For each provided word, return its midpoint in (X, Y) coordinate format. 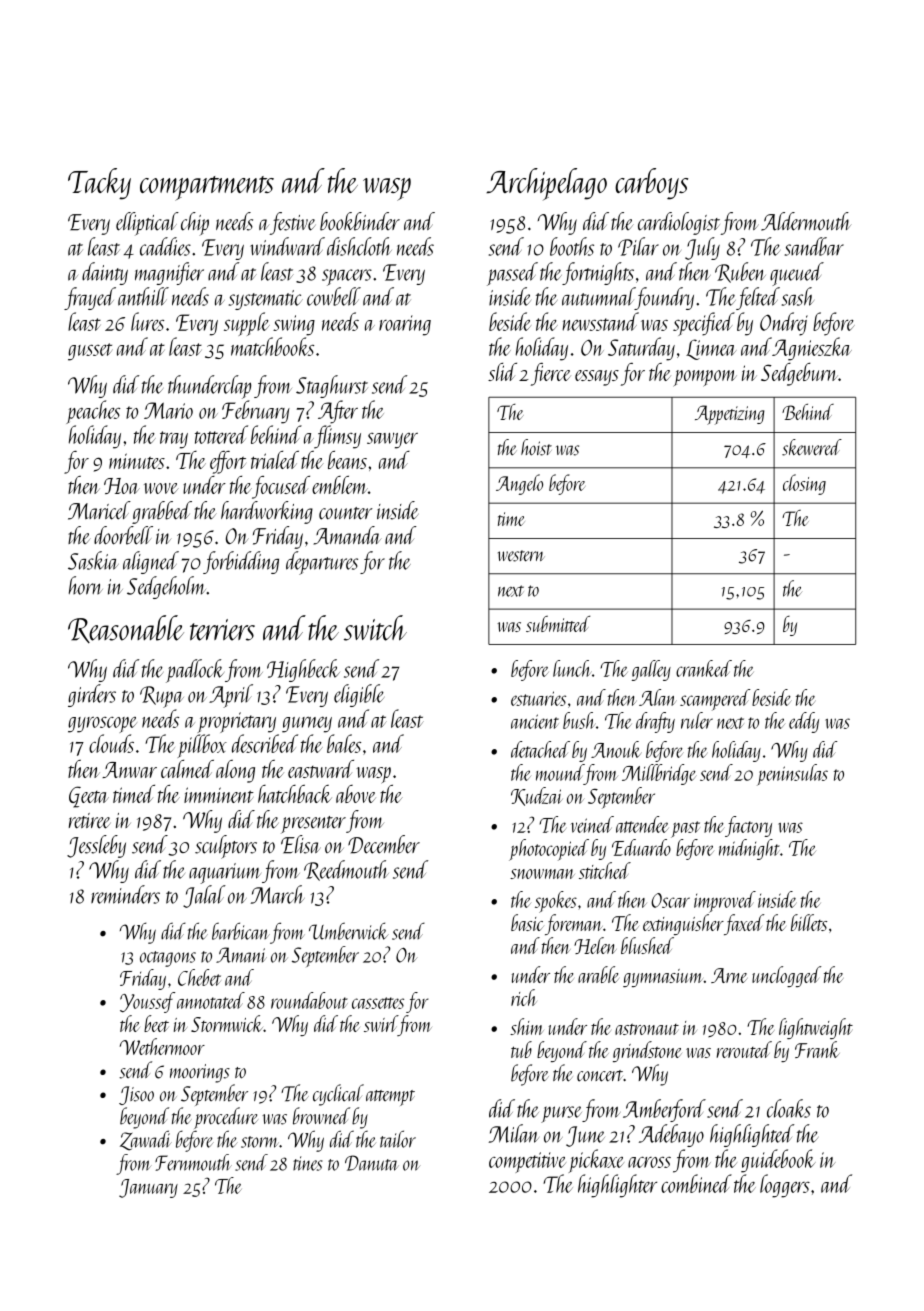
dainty (105, 273)
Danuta (372, 1163)
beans (347, 460)
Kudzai (537, 796)
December (384, 844)
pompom (705, 378)
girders (92, 695)
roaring (405, 325)
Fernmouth (193, 1162)
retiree (90, 821)
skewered (812, 447)
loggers (785, 1186)
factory (748, 826)
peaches (93, 412)
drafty (655, 722)
